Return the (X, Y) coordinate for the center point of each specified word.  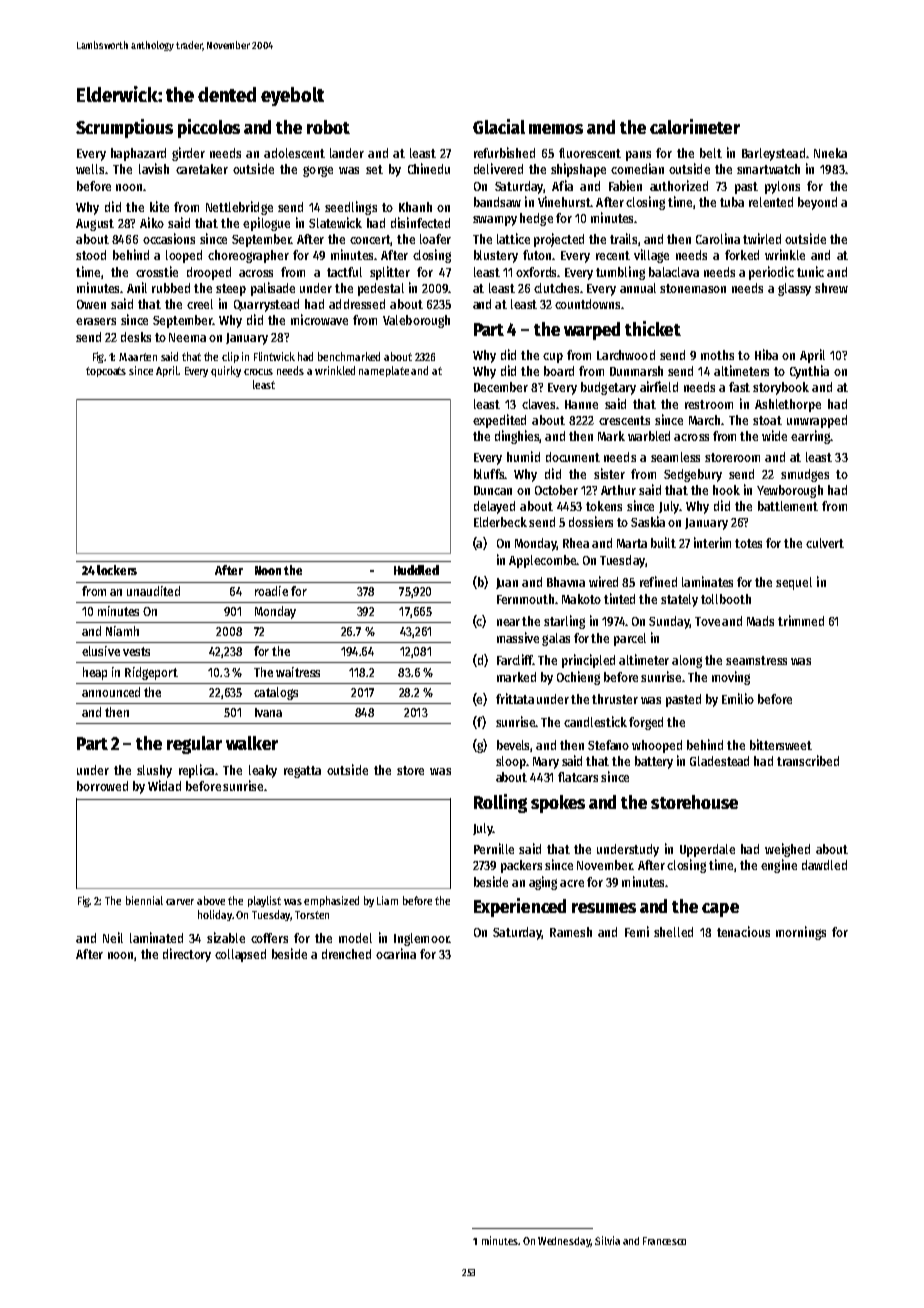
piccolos (209, 128)
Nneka (830, 153)
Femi (637, 931)
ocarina (396, 953)
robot (328, 127)
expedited (499, 421)
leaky (263, 771)
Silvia (607, 1240)
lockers (117, 570)
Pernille (494, 848)
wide (774, 435)
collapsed (240, 955)
